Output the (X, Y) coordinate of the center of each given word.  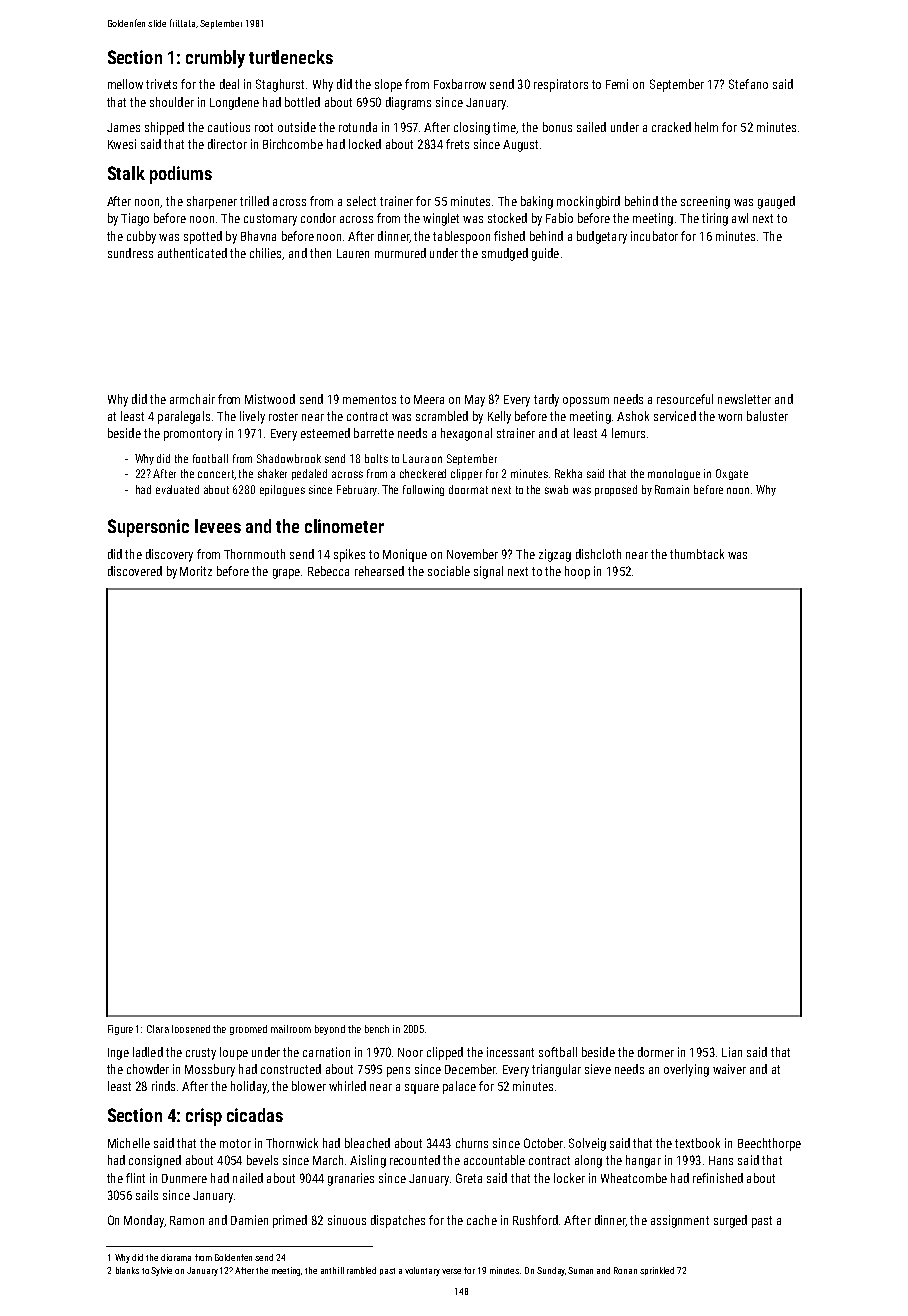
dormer (656, 1052)
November (472, 554)
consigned (155, 1161)
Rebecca (328, 571)
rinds (163, 1086)
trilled (254, 201)
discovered (135, 571)
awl (740, 218)
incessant (510, 1052)
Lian (732, 1052)
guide (545, 254)
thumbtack (697, 554)
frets (457, 144)
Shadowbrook (289, 458)
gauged (776, 202)
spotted (203, 237)
